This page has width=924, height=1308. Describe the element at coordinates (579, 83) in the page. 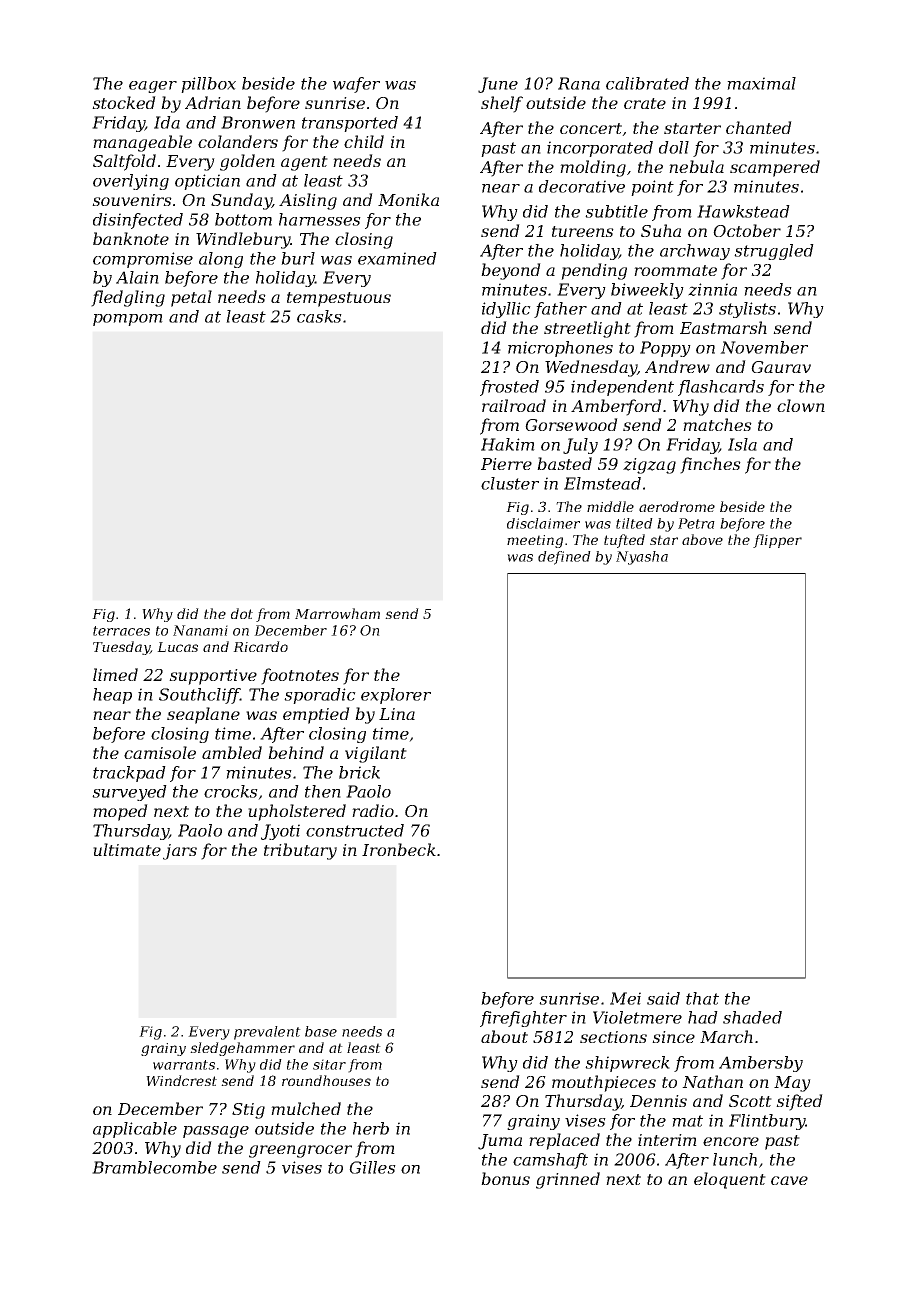

I see `Rana` at that location.
